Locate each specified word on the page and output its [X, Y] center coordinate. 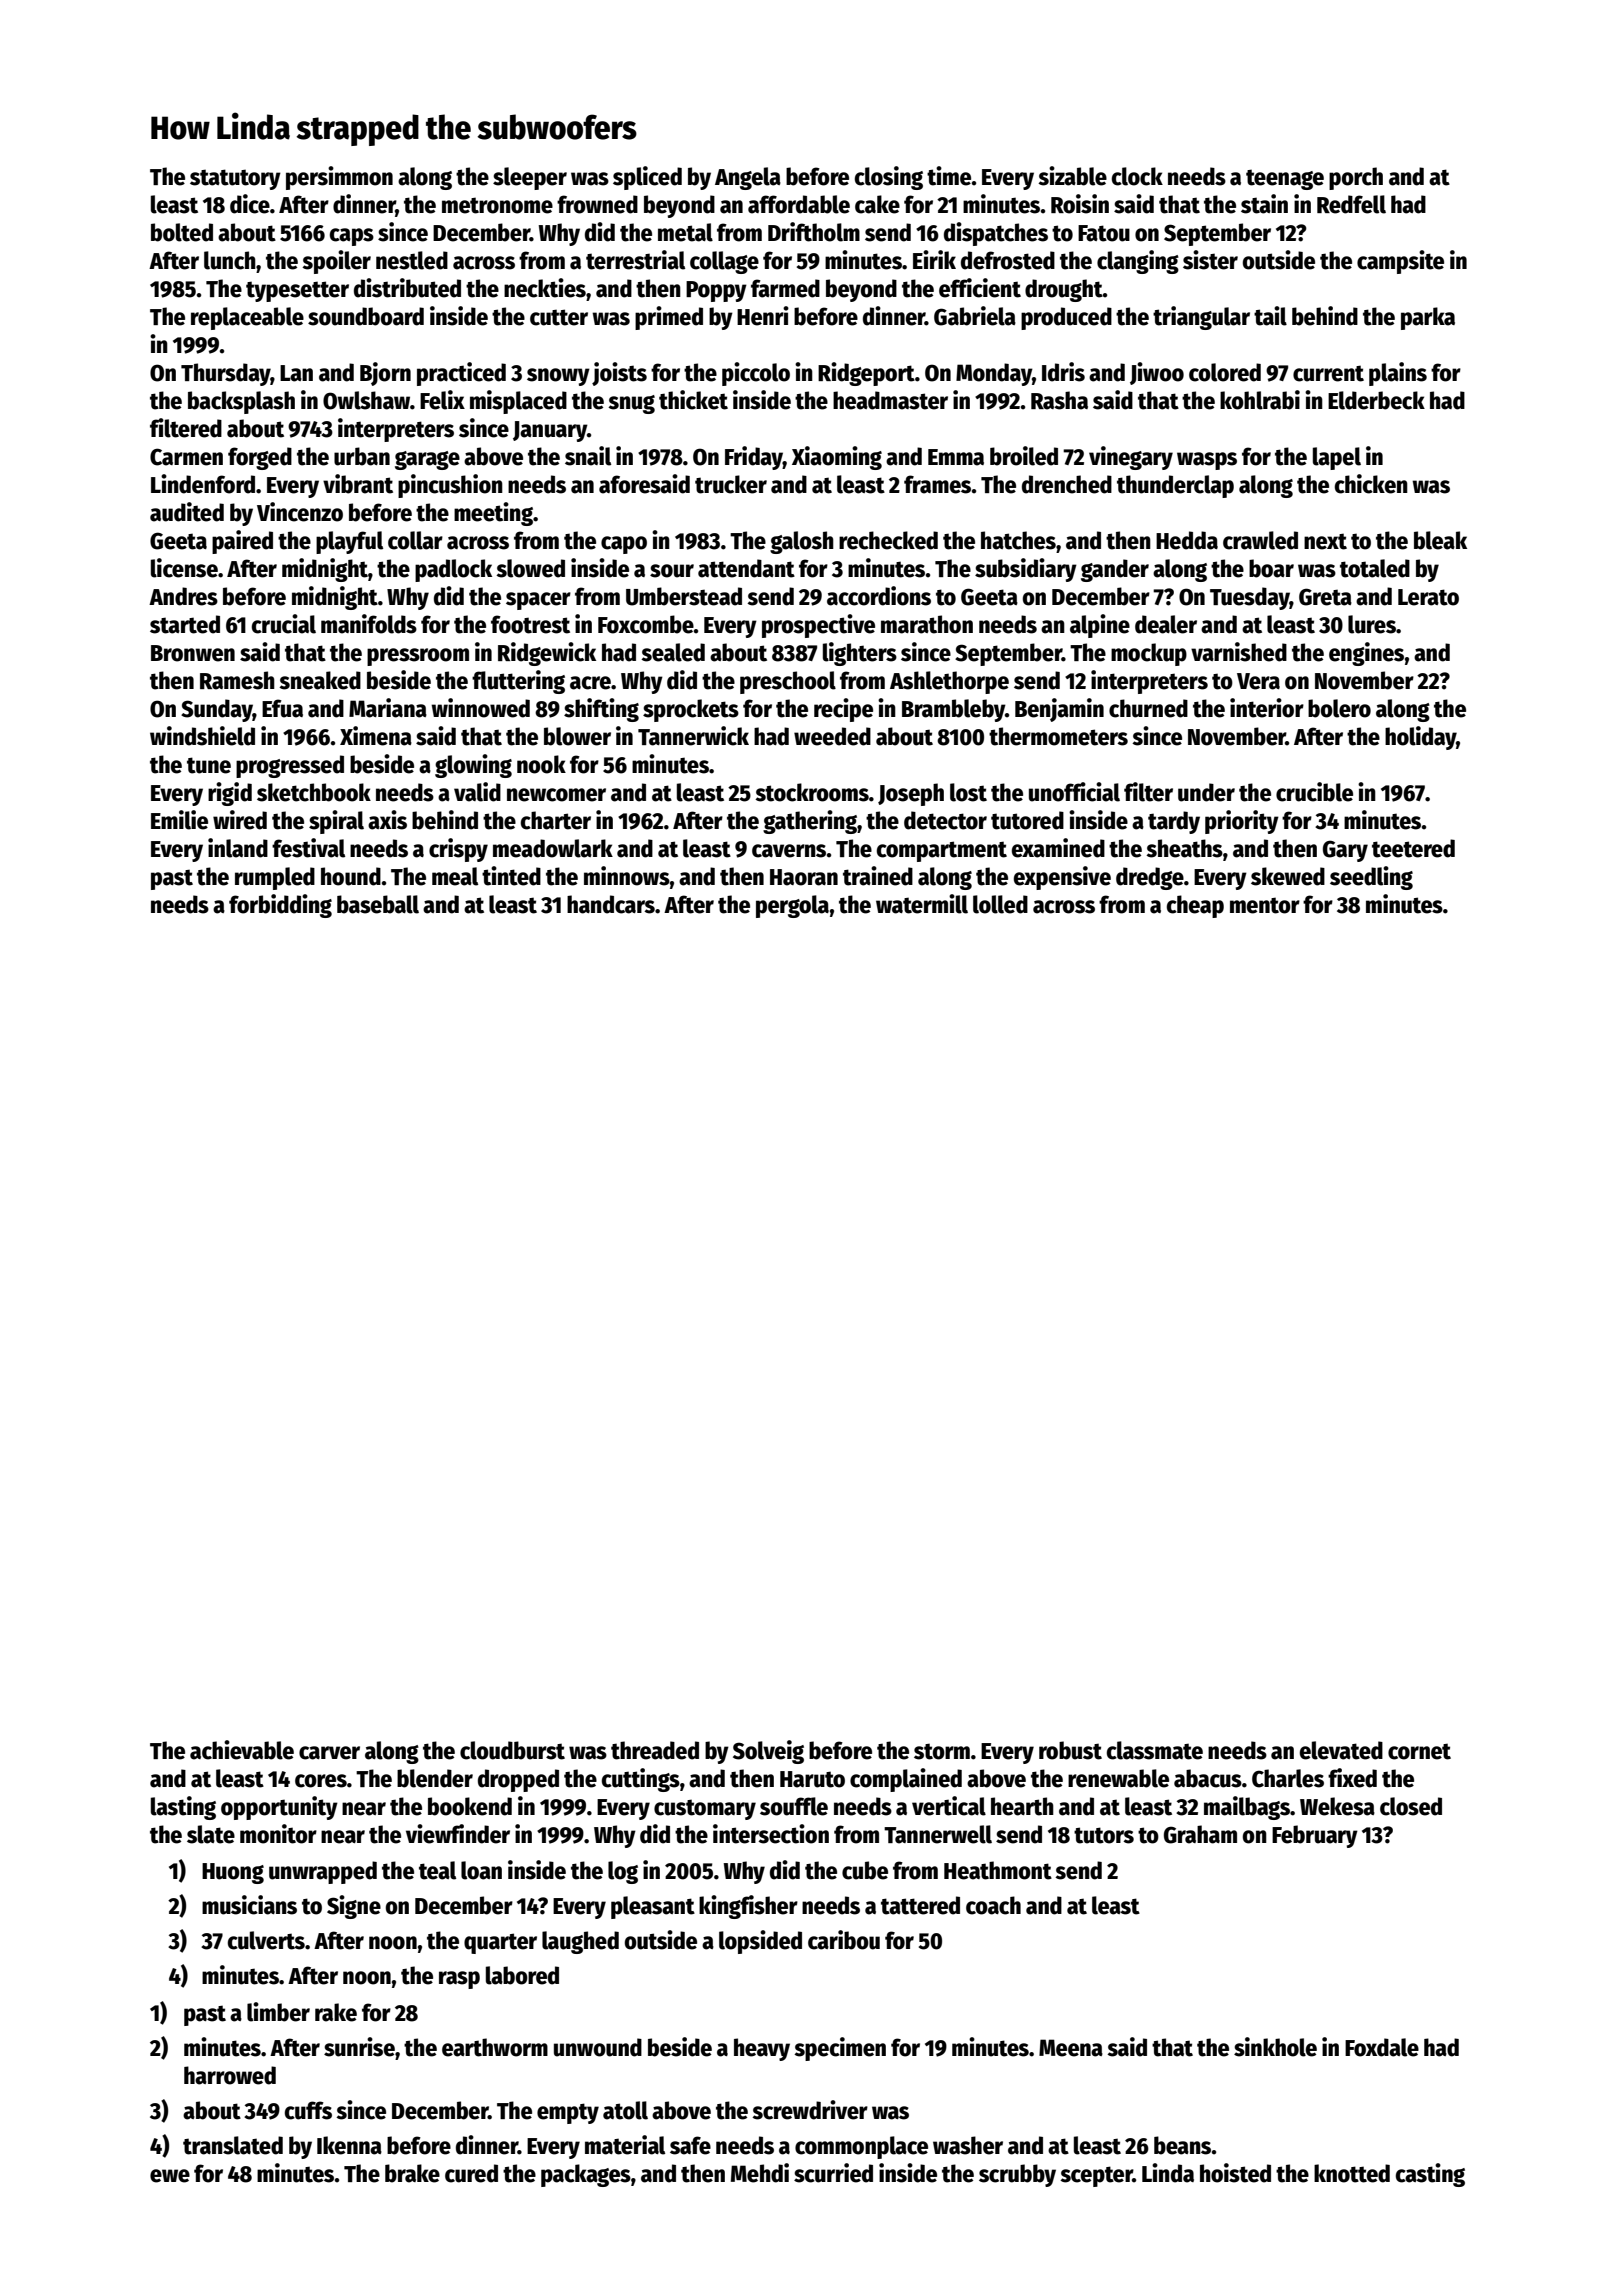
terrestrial [635, 260]
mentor [1265, 905]
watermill [922, 904]
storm [942, 1751]
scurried [833, 2173]
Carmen [186, 457]
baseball [378, 904]
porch [1356, 178]
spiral [336, 822]
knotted [1352, 2173]
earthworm [495, 2047]
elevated [1341, 1750]
